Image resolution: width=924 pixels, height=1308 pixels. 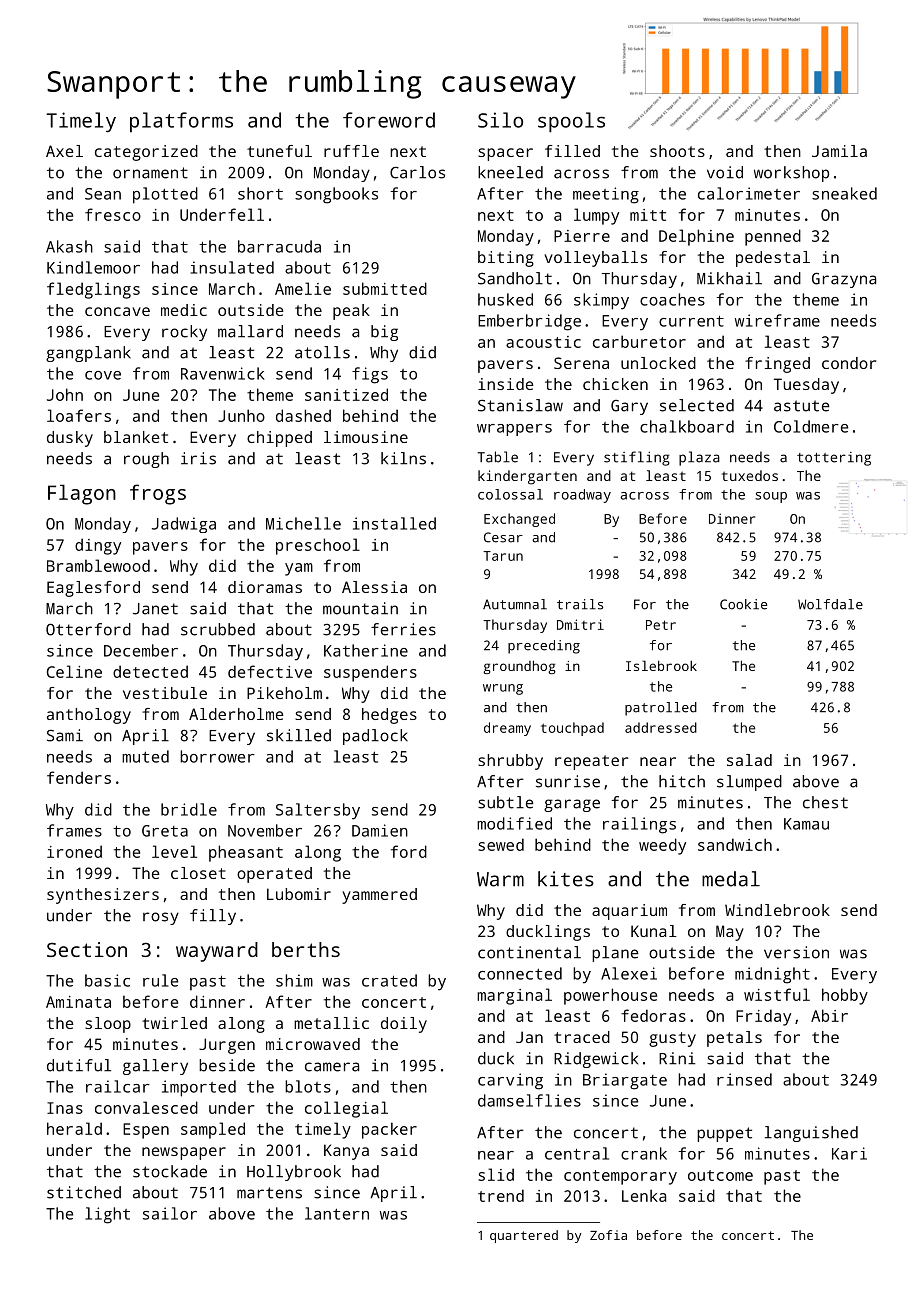 I want to click on outcome, so click(x=720, y=1175).
